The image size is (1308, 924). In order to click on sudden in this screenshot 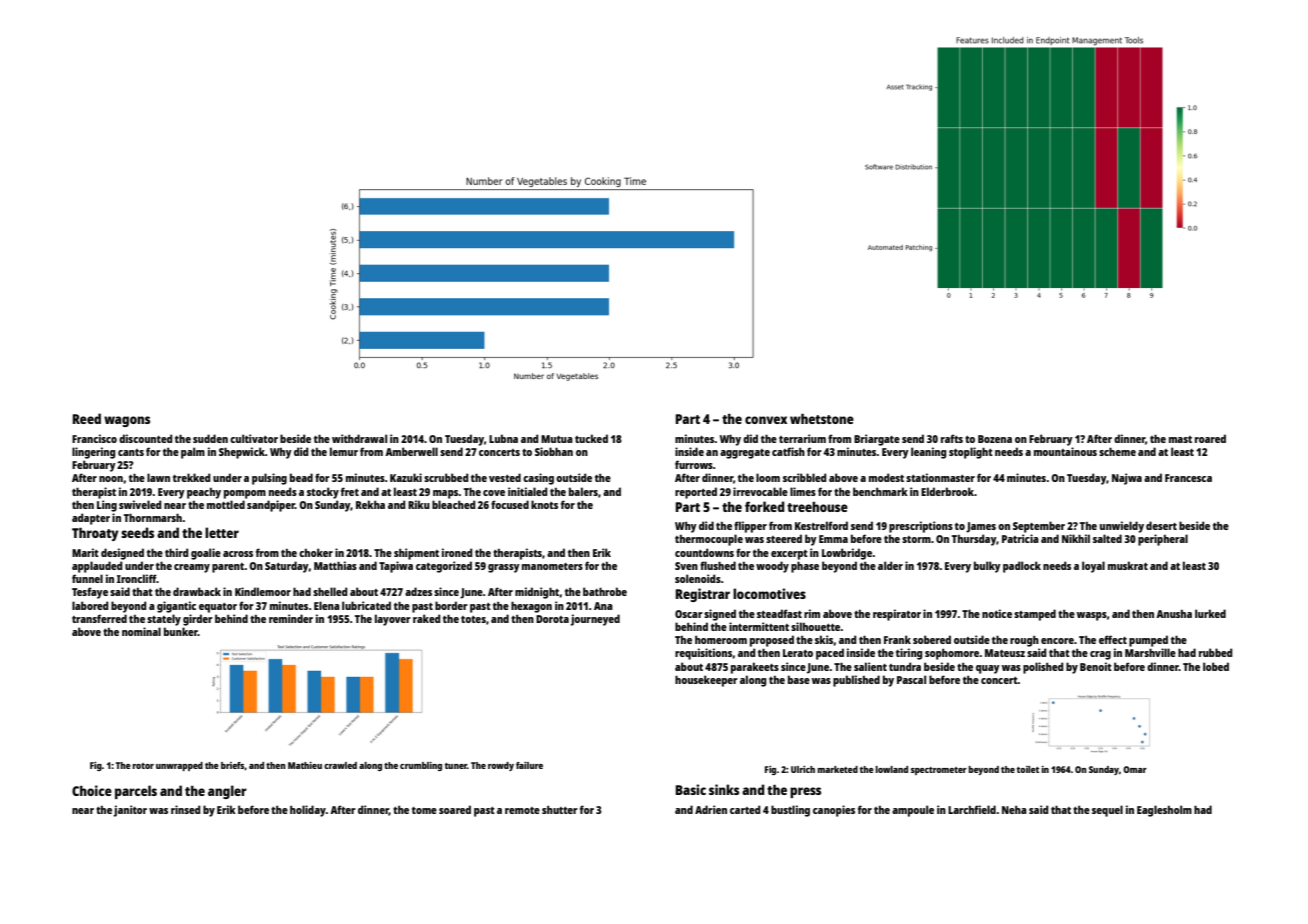, I will do `click(210, 438)`.
